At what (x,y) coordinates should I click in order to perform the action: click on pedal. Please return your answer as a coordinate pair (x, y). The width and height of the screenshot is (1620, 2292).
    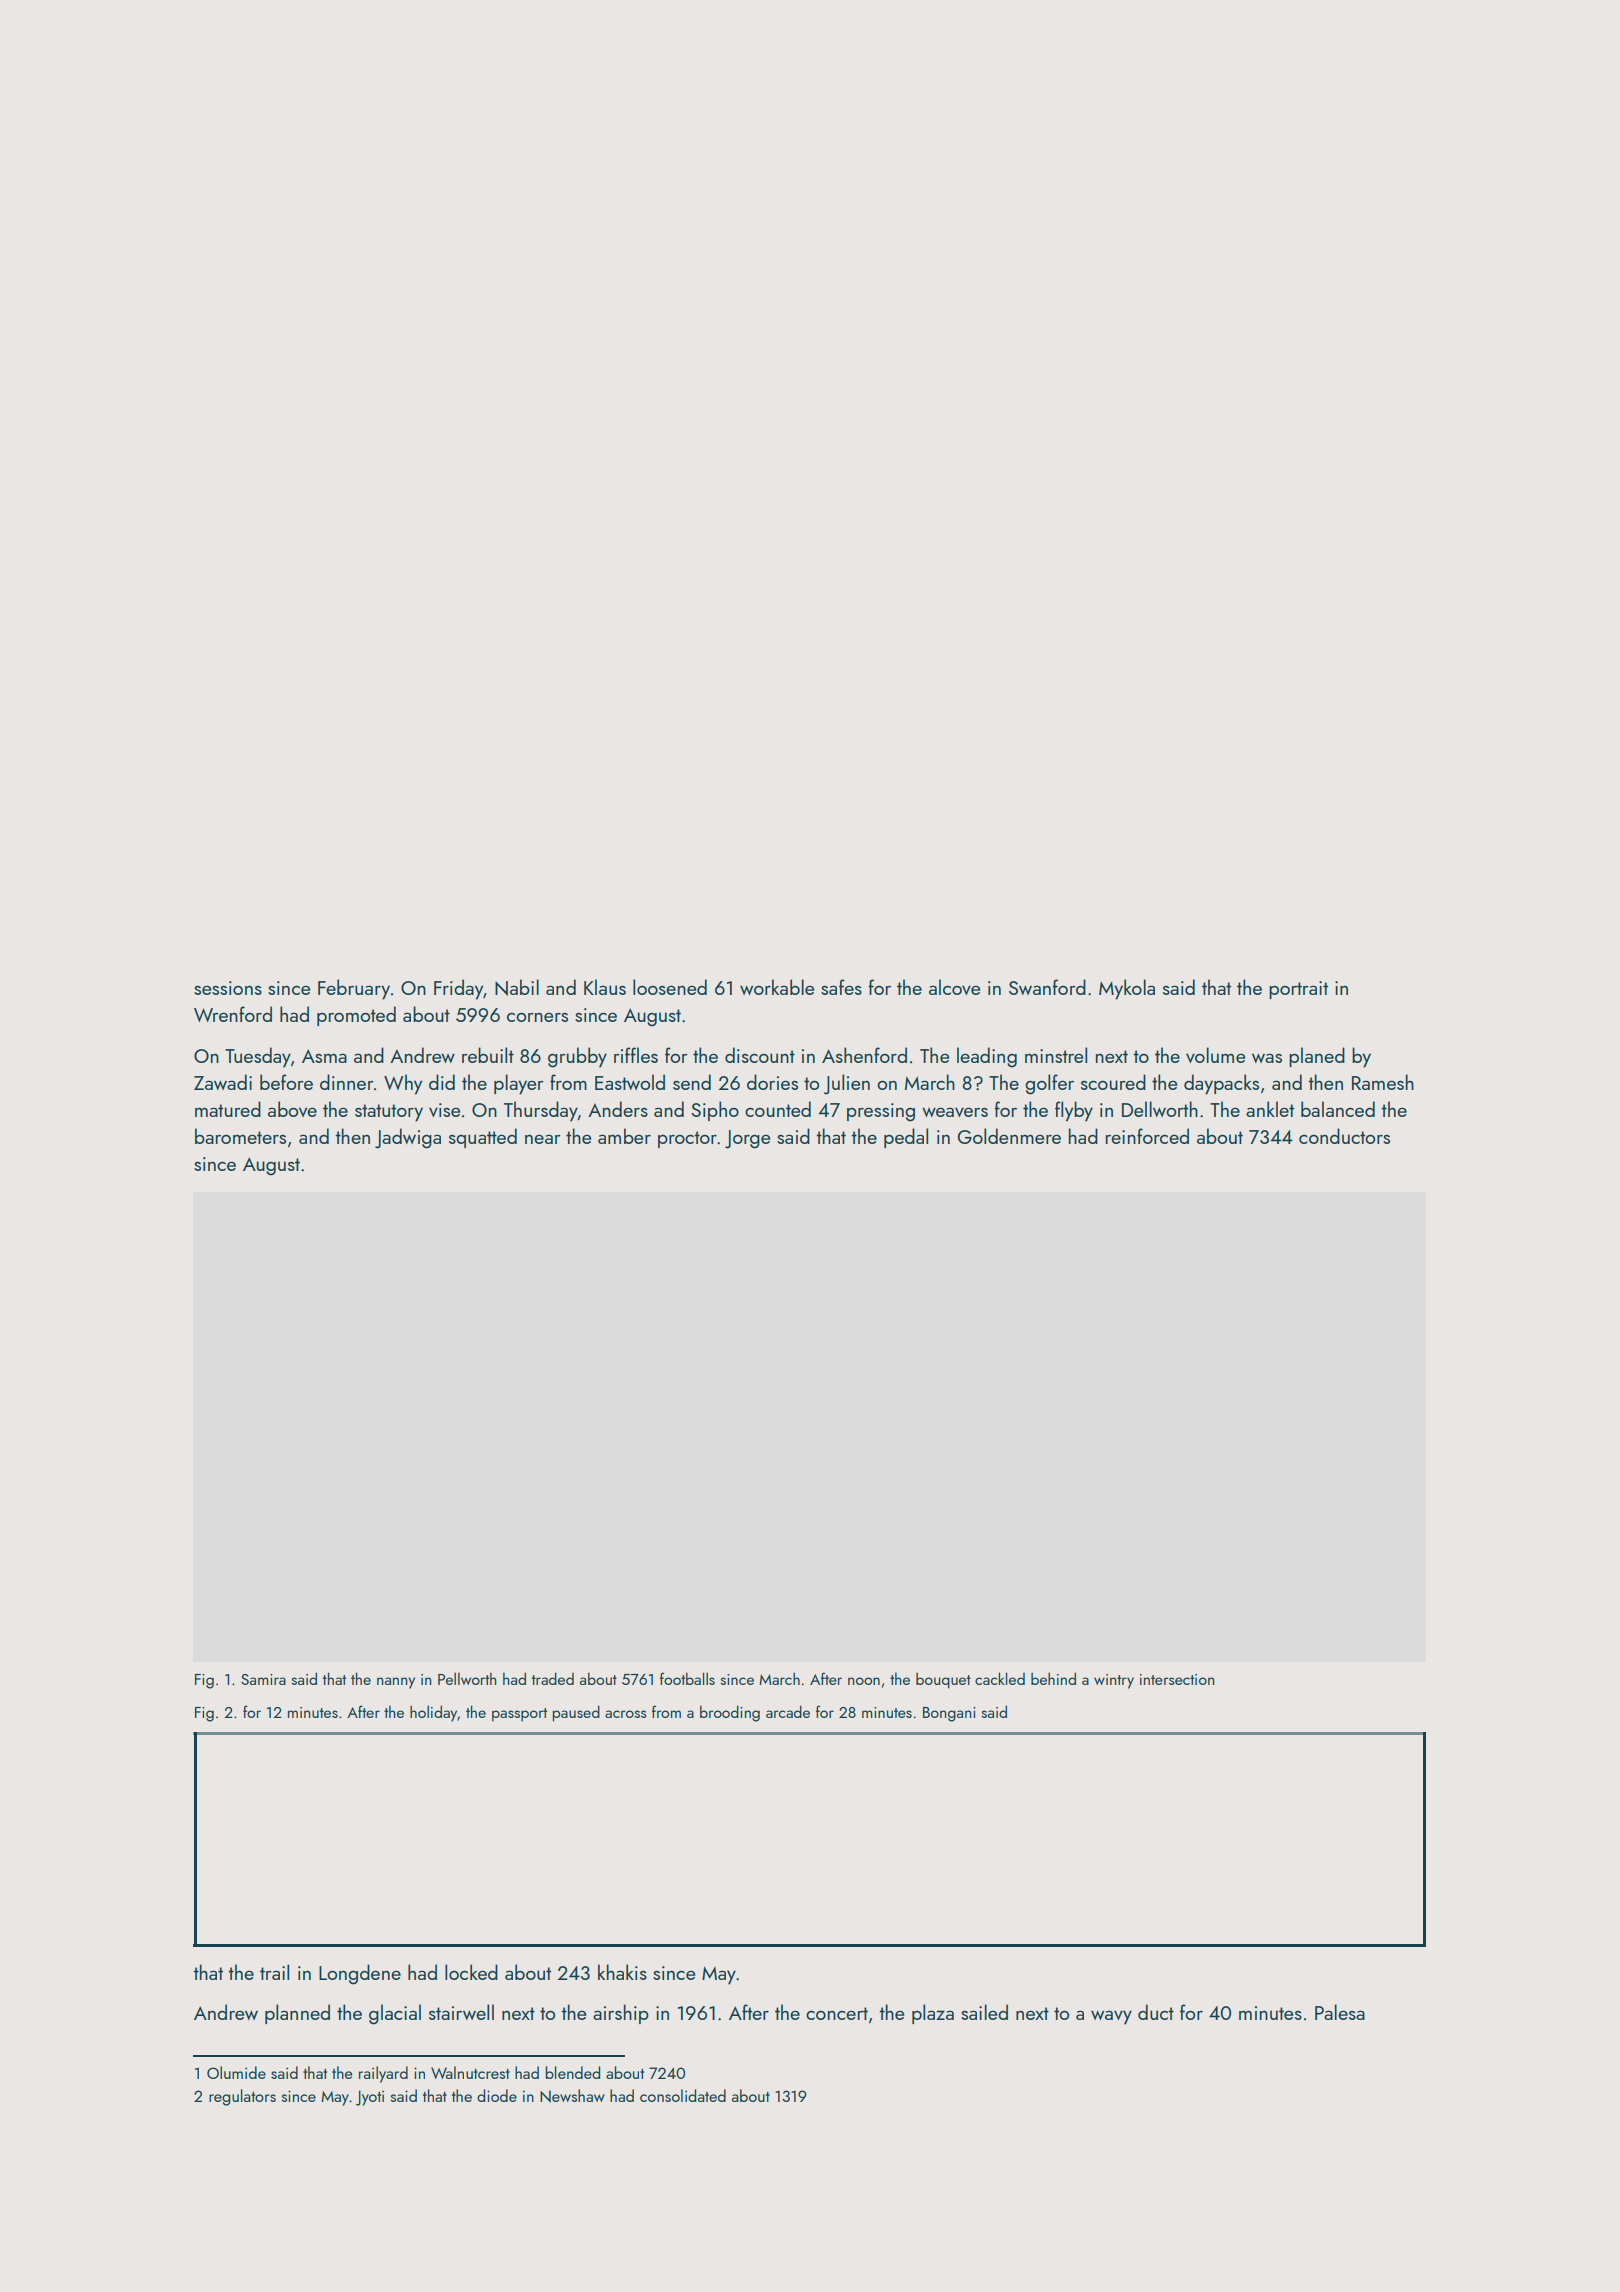
    Looking at the image, I should click on (906, 1138).
